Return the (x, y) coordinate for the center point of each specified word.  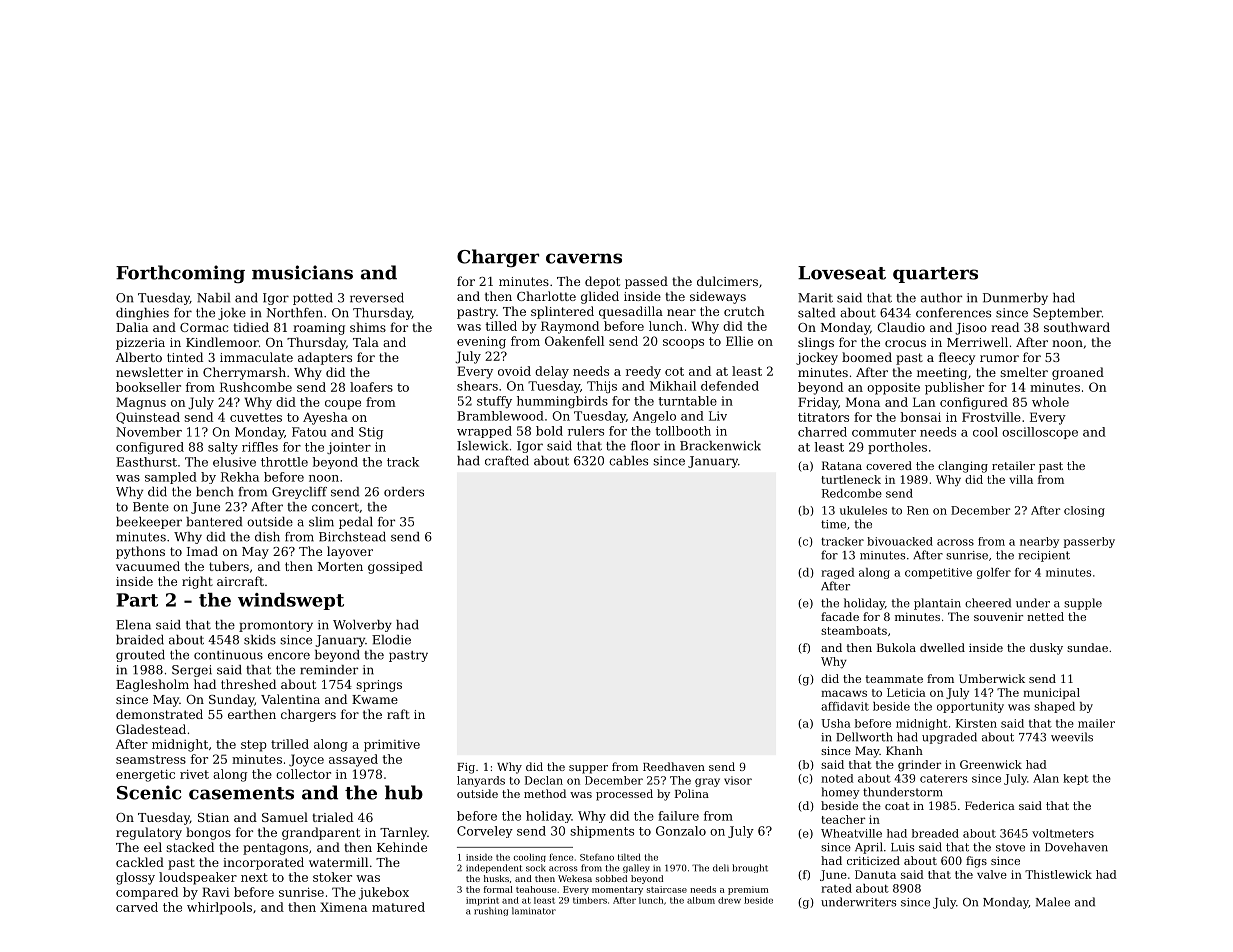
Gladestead (151, 729)
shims (368, 327)
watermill (338, 862)
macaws (844, 693)
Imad (202, 551)
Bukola (896, 647)
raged (838, 573)
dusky (1046, 649)
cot (674, 371)
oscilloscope (1040, 433)
